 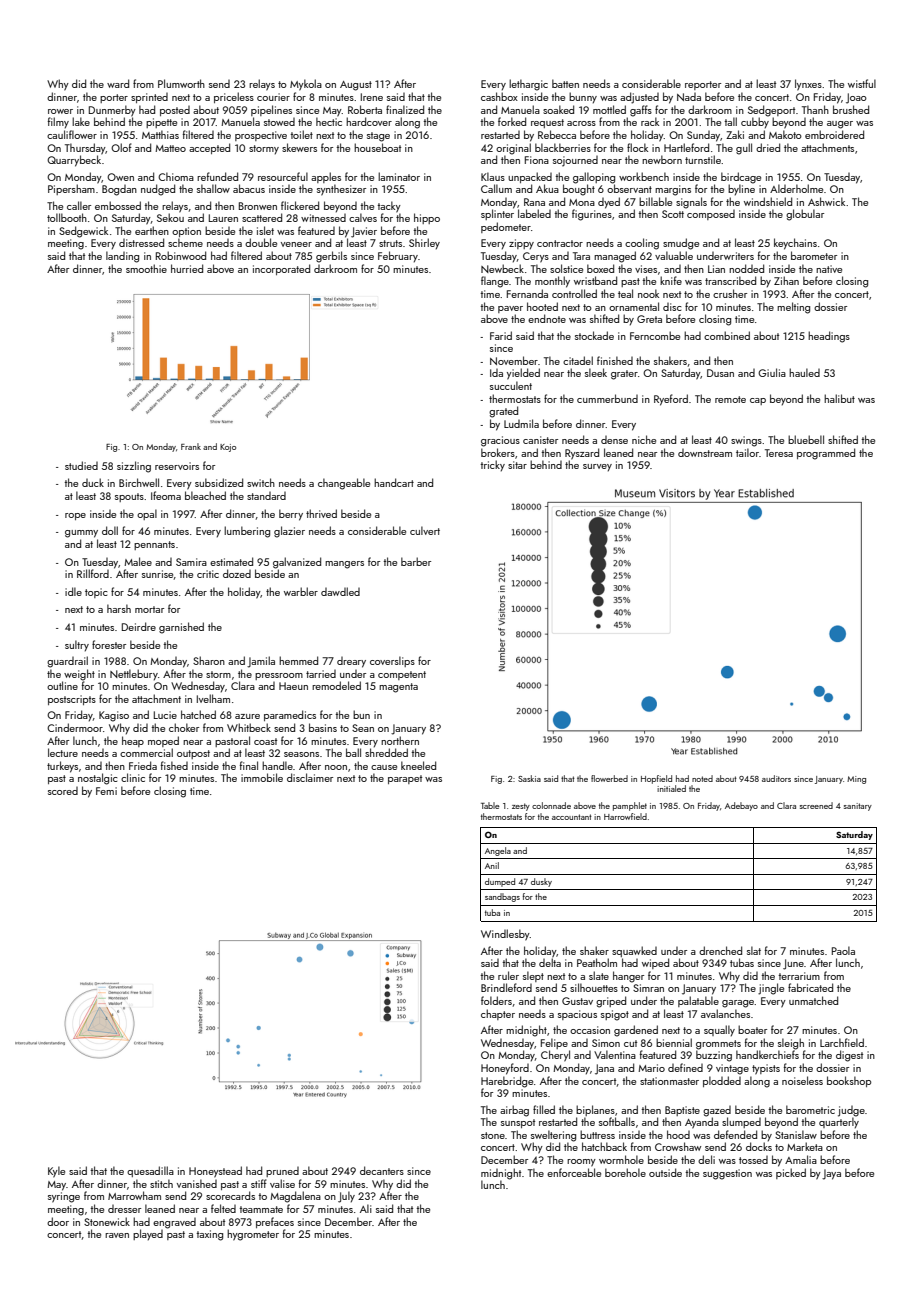 I want to click on bought, so click(x=579, y=190).
